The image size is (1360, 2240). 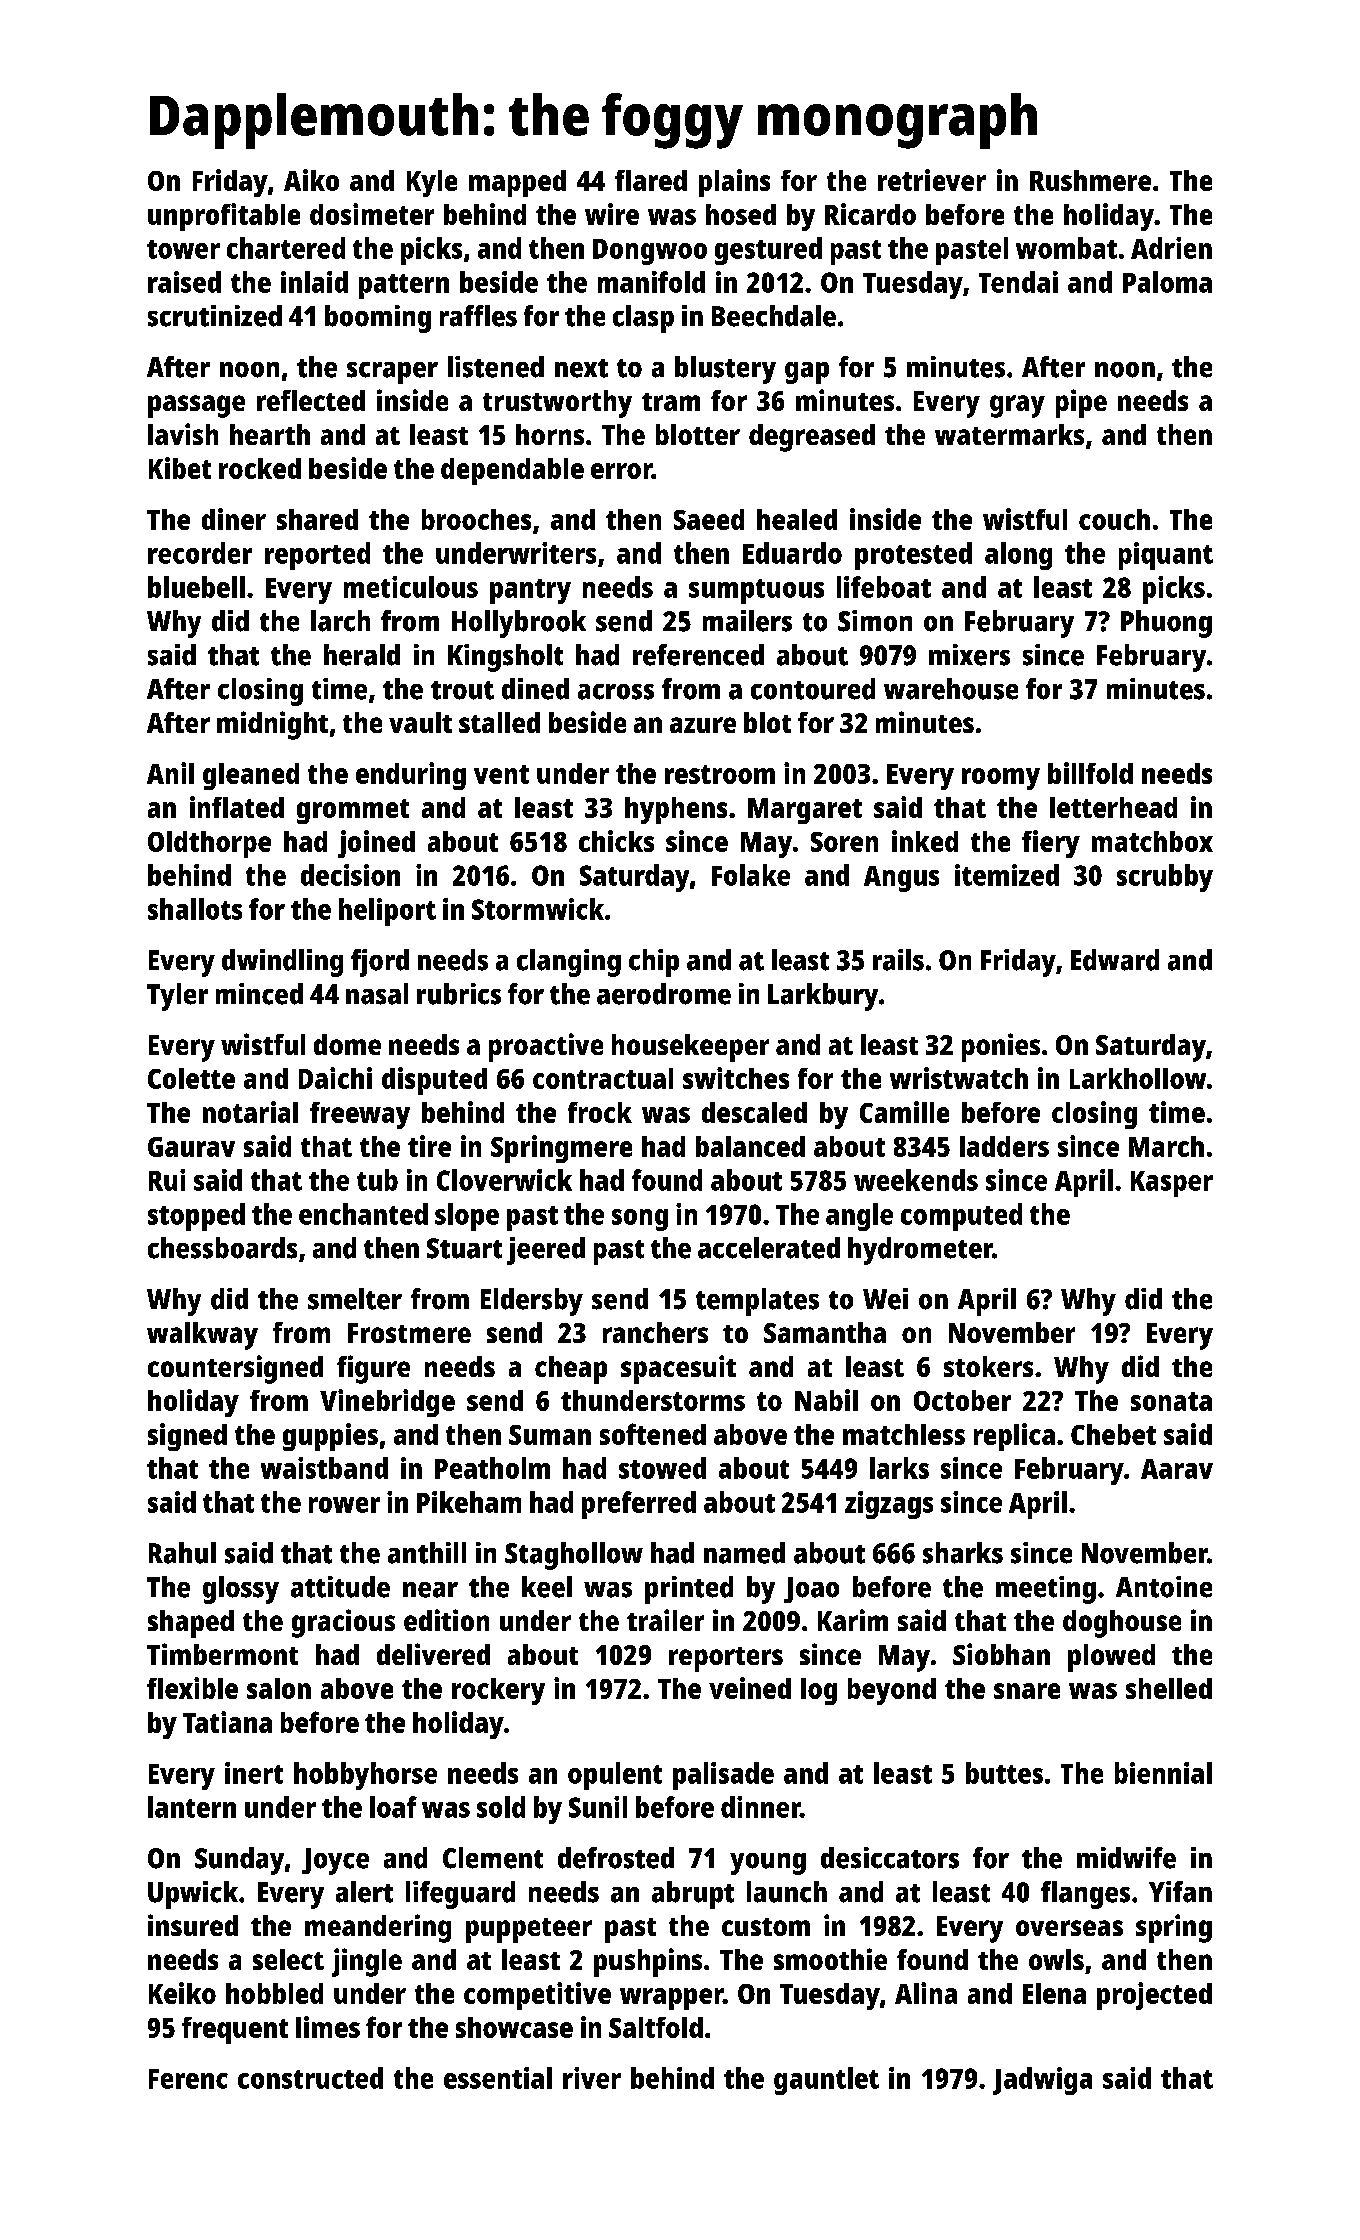 I want to click on decision, so click(x=350, y=875).
